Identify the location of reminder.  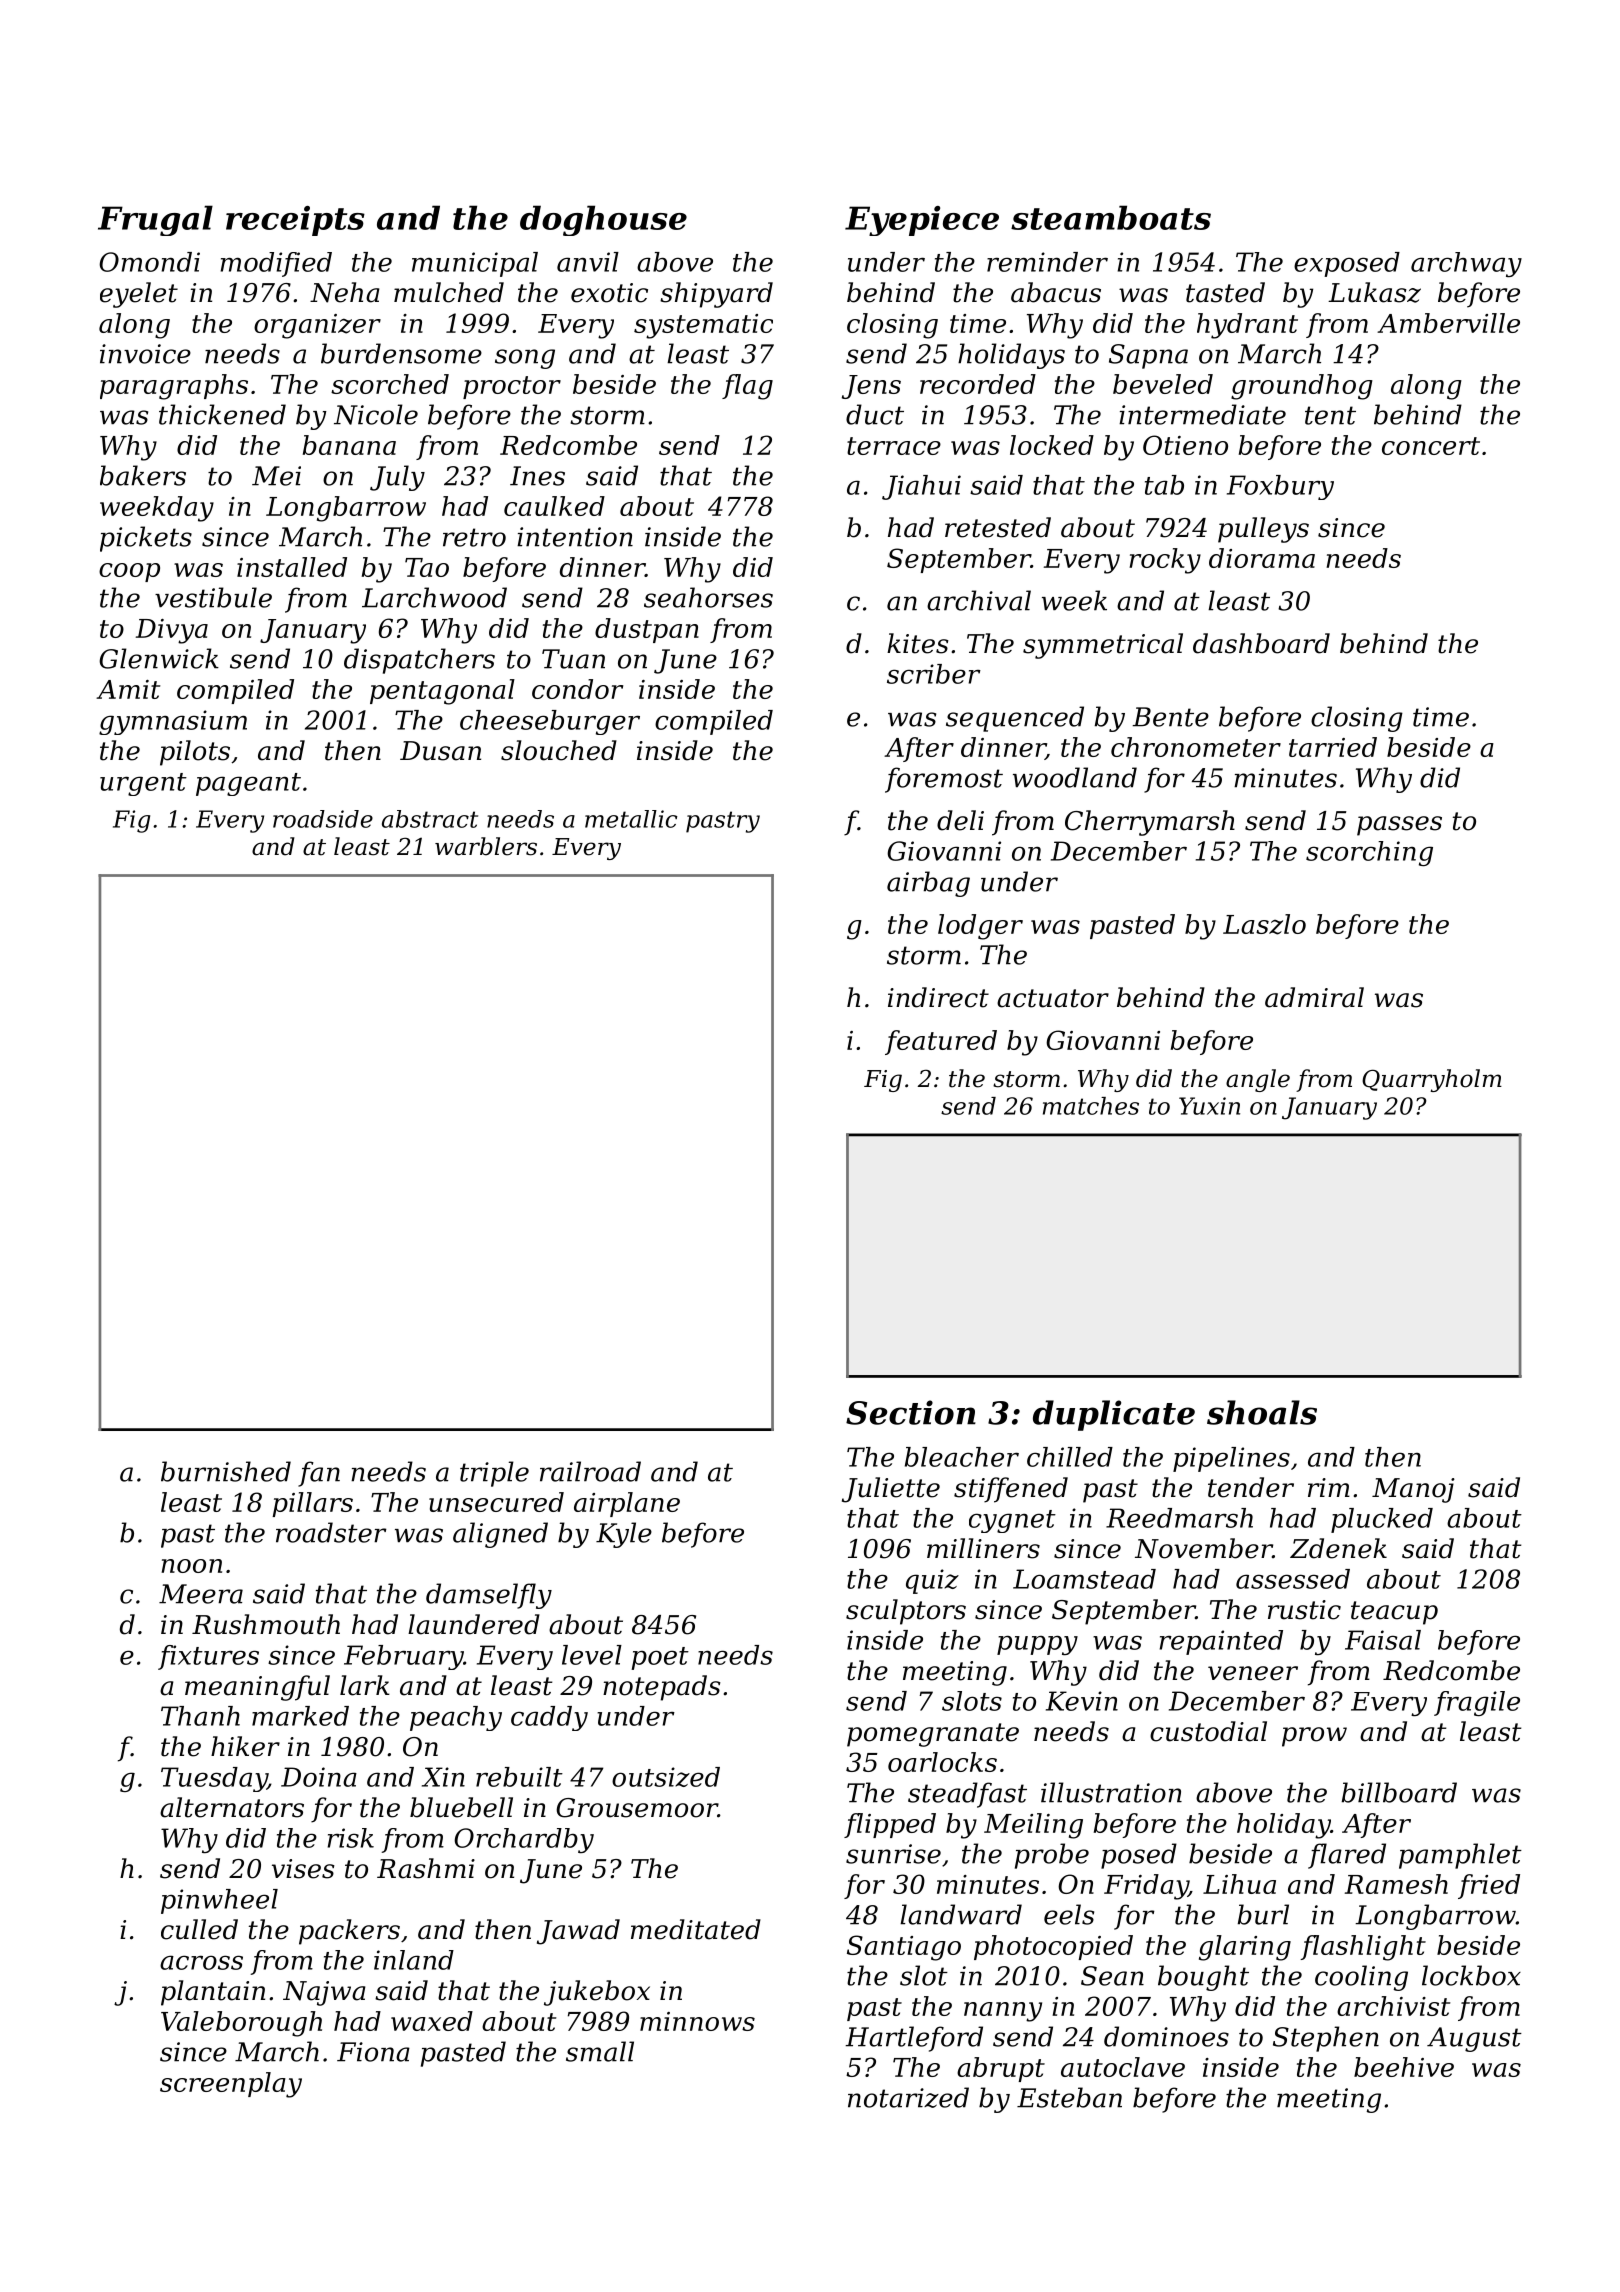
(1047, 262).
